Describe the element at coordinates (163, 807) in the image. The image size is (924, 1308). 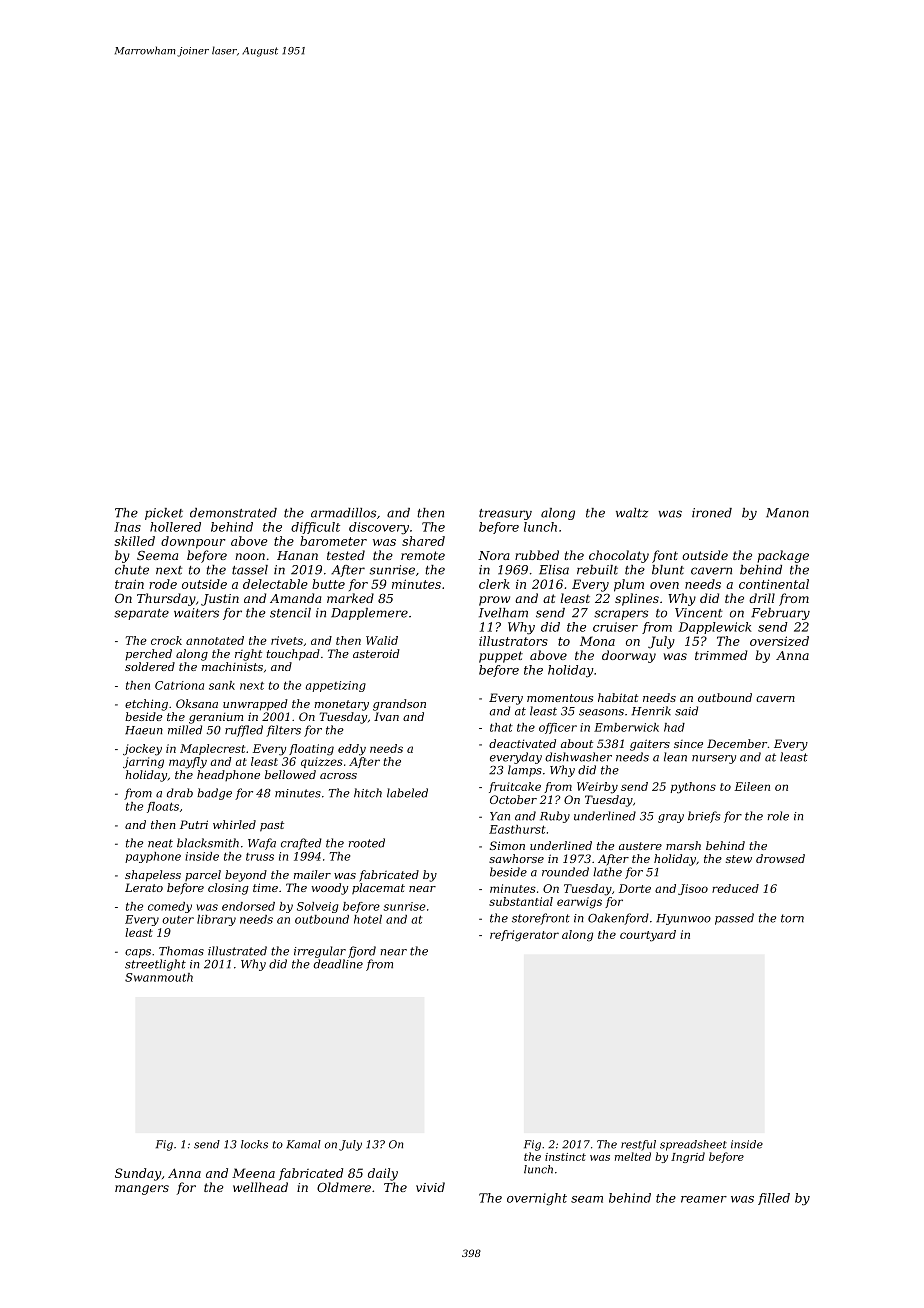
I see `floats` at that location.
